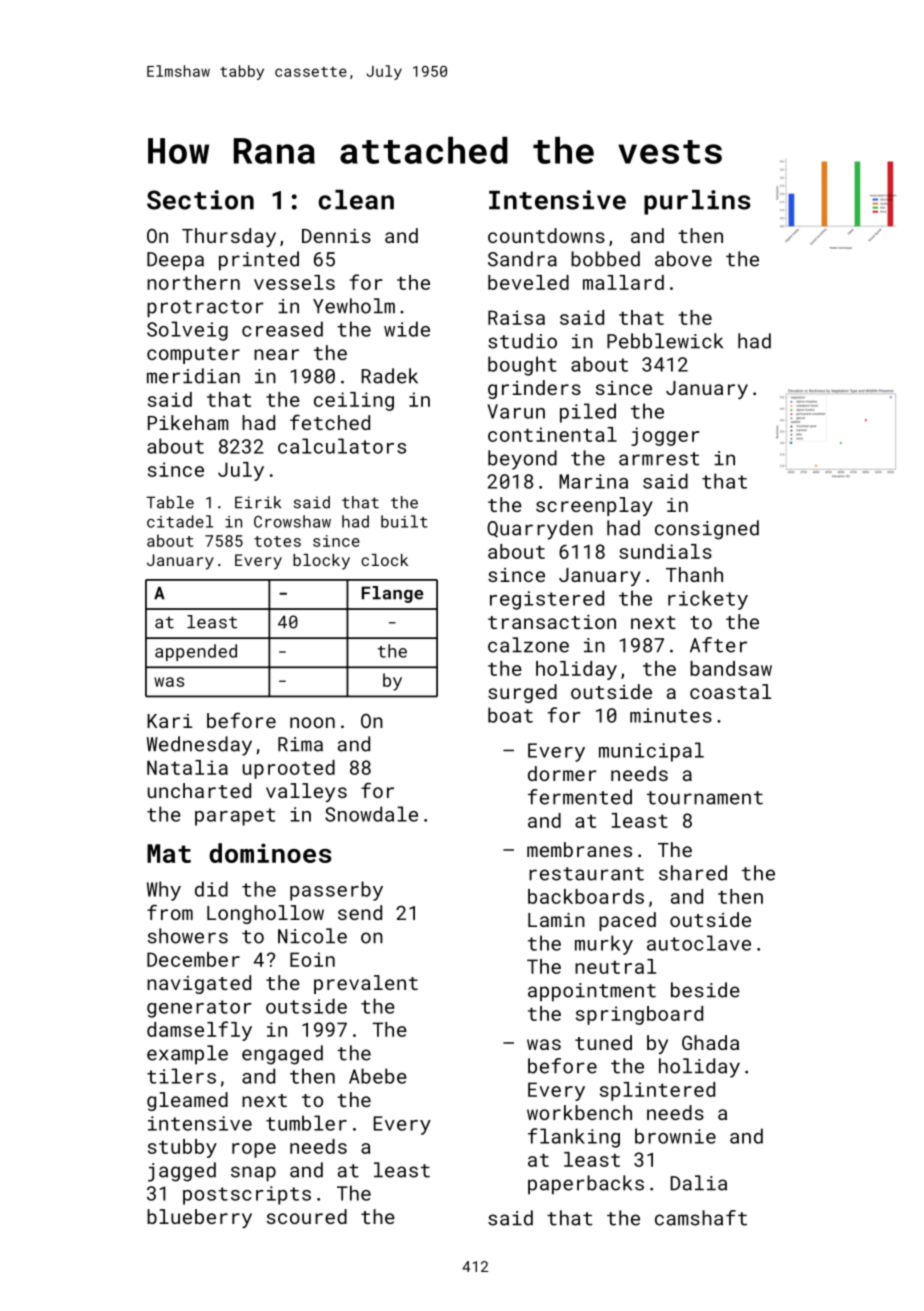 The image size is (924, 1311). I want to click on blocky, so click(321, 562).
